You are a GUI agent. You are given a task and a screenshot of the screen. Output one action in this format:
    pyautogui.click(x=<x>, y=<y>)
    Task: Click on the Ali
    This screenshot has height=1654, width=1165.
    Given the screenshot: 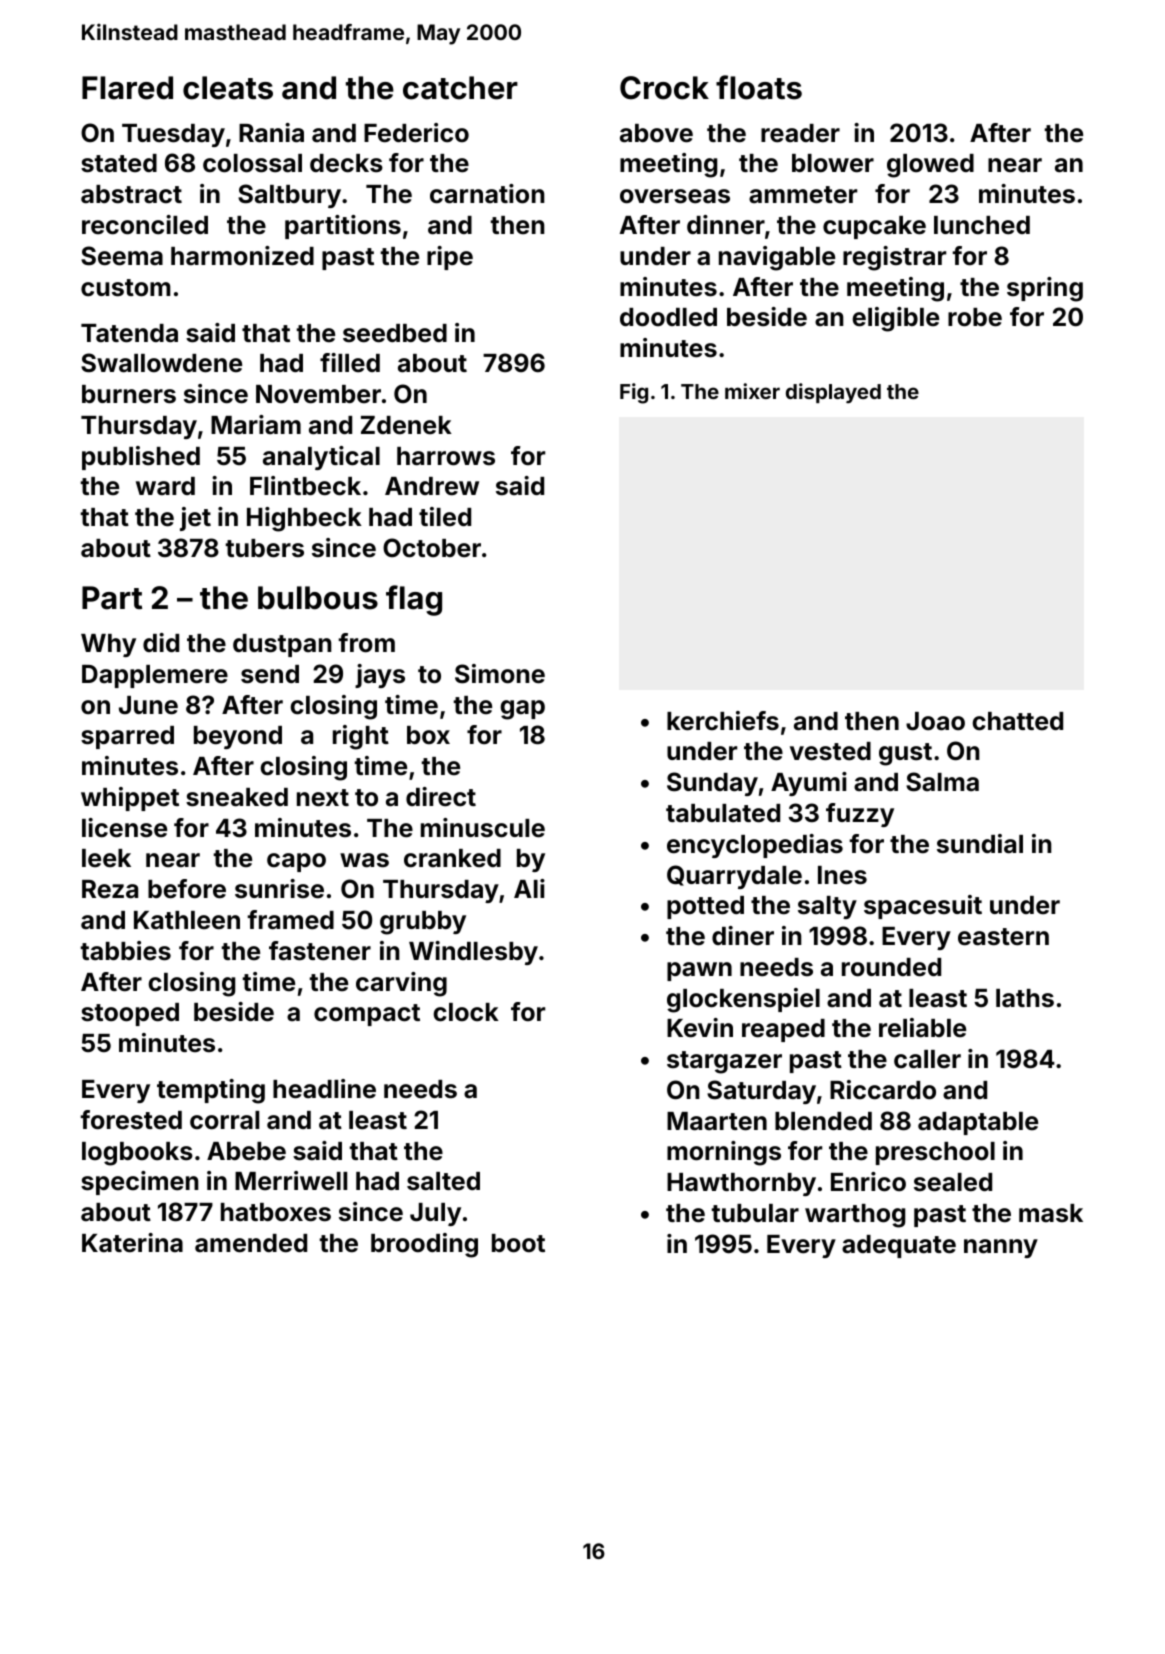 What is the action you would take?
    pyautogui.click(x=529, y=888)
